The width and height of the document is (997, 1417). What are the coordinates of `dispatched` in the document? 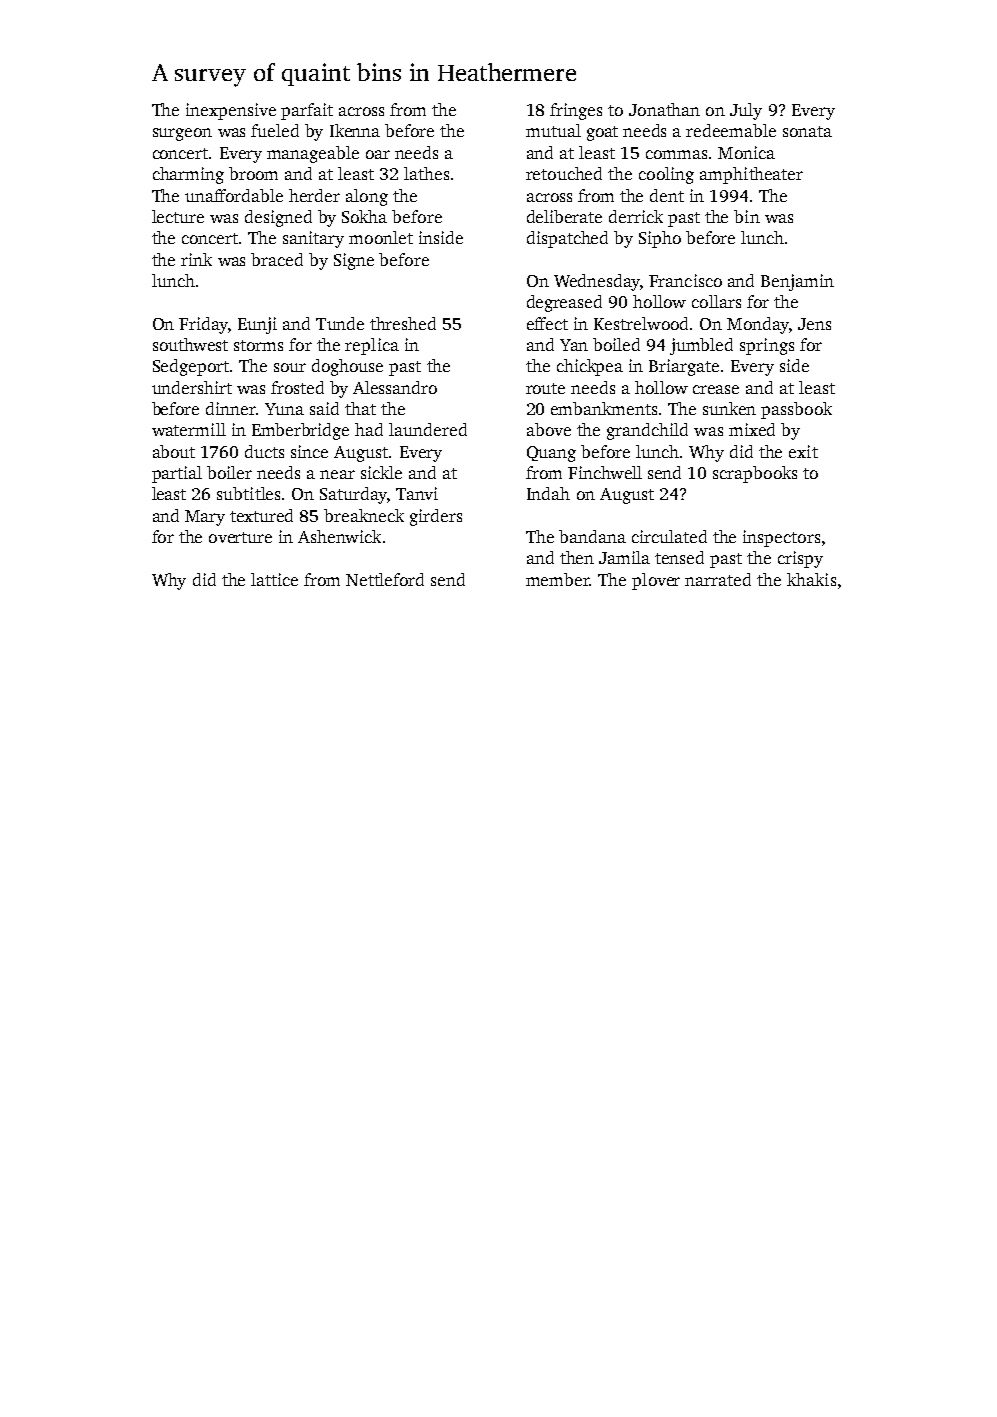 It's located at (567, 239).
